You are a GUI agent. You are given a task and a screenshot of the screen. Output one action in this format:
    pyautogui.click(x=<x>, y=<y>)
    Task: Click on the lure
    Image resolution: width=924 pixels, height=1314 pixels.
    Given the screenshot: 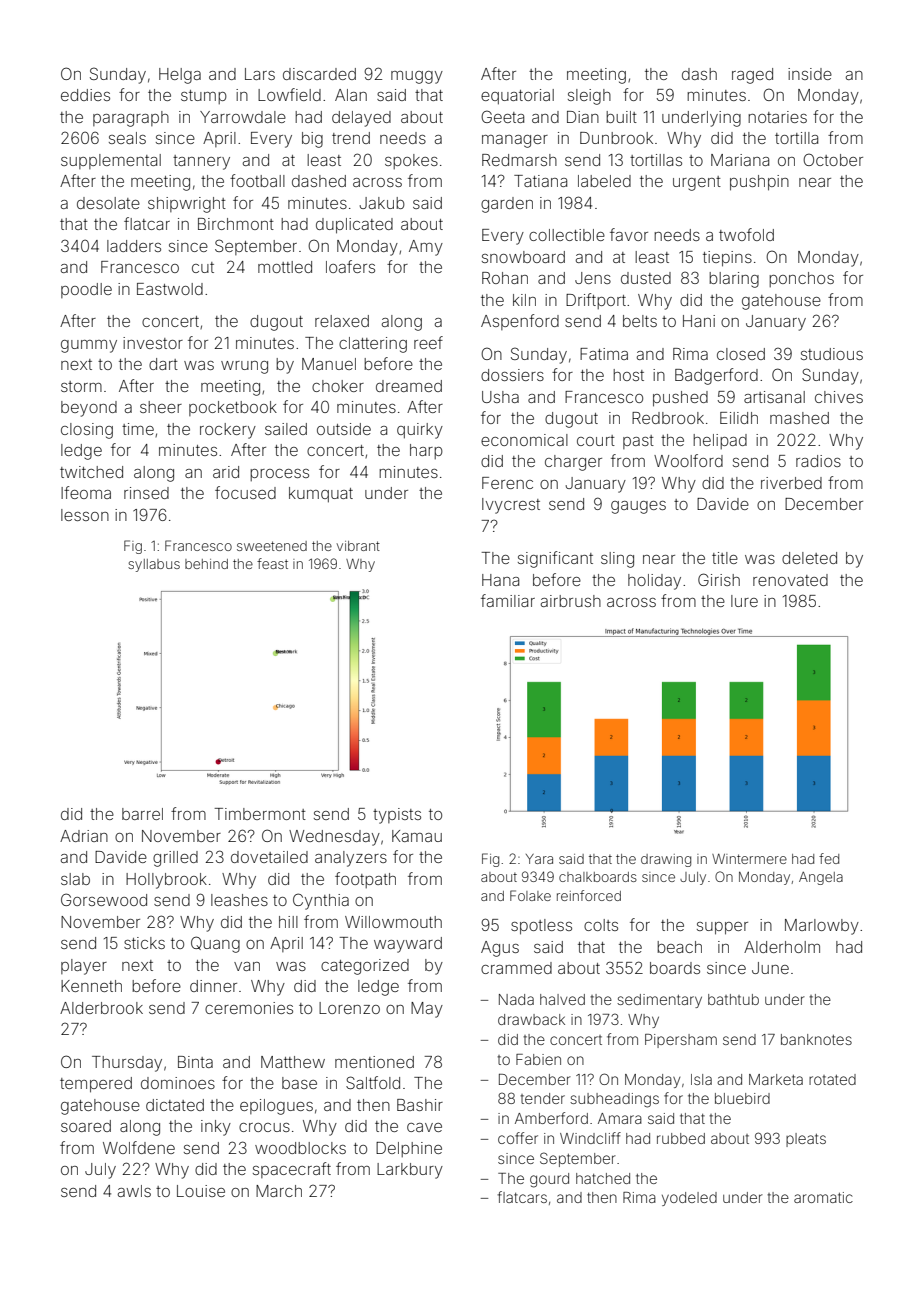 What is the action you would take?
    pyautogui.click(x=744, y=601)
